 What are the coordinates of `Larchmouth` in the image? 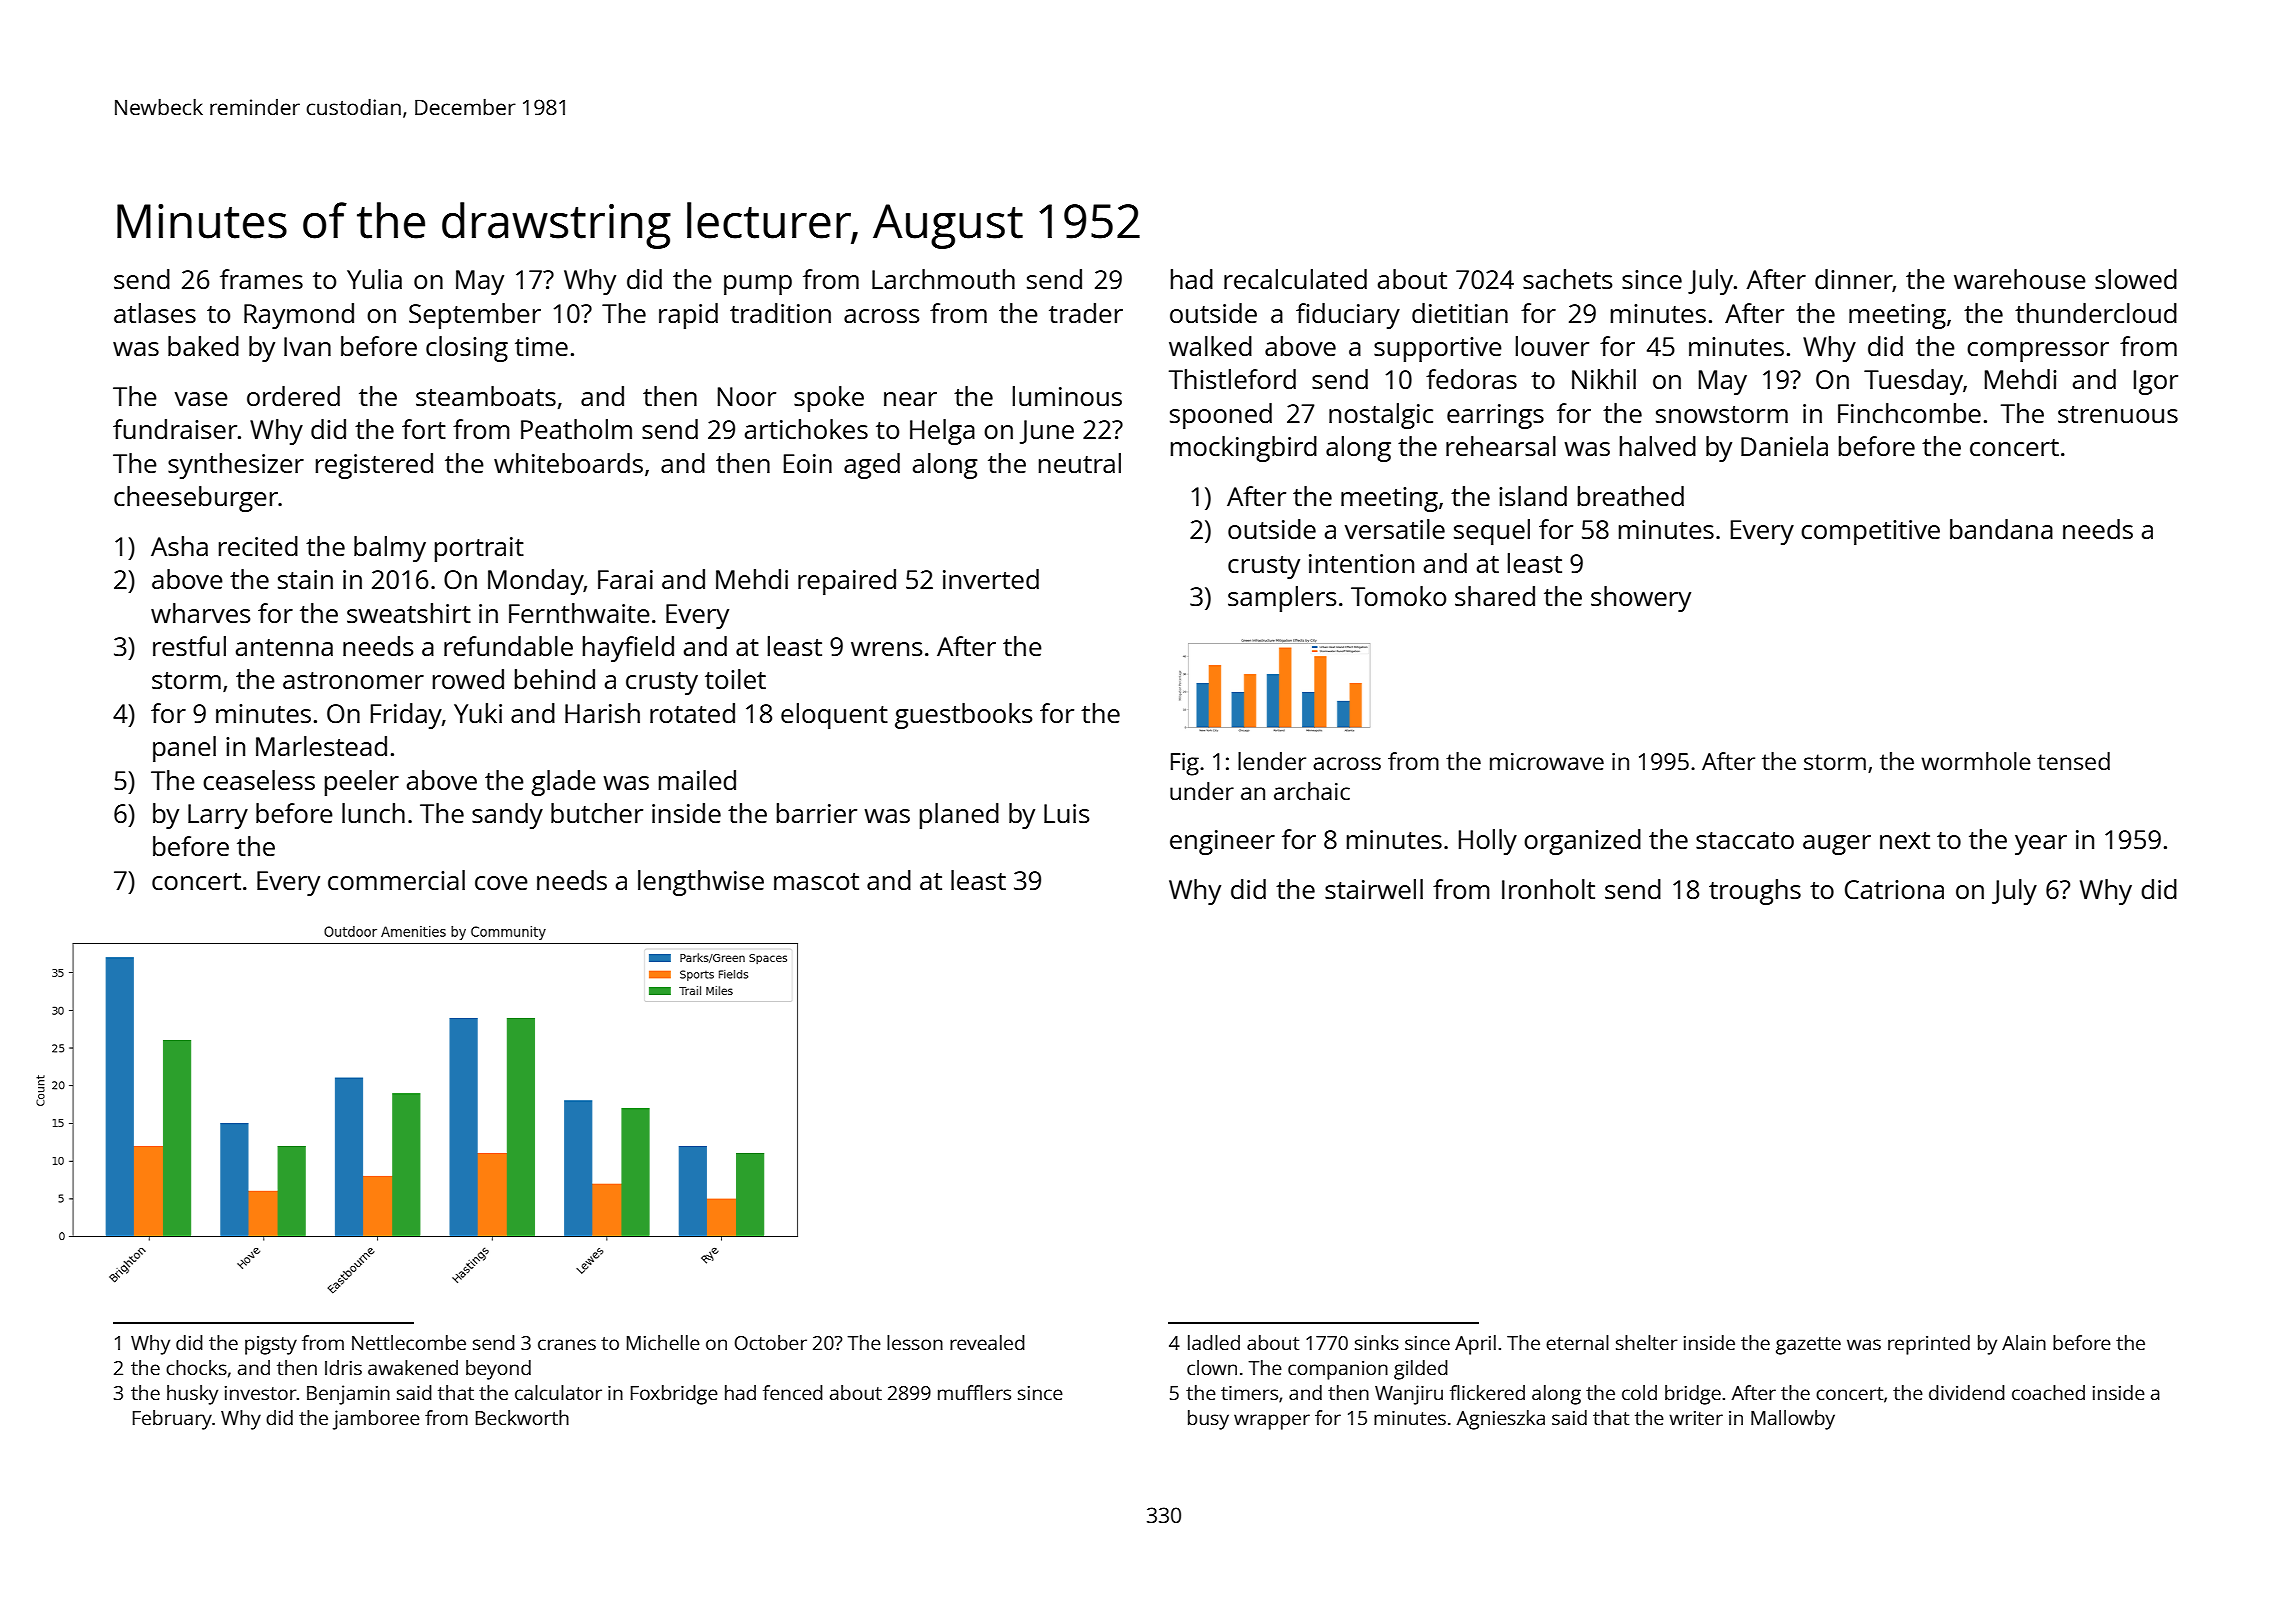 It's located at (943, 279).
